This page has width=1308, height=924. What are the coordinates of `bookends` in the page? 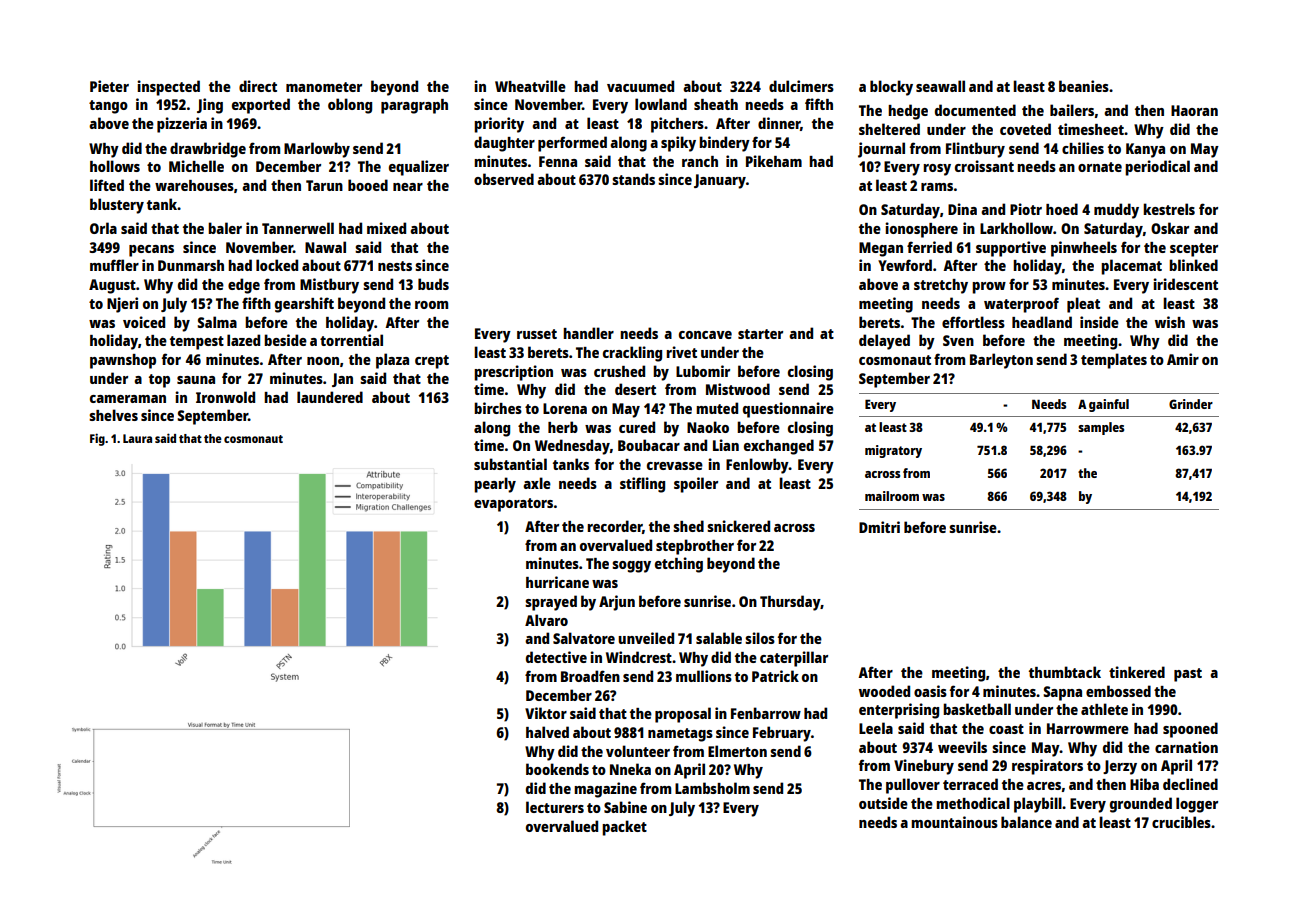 It's located at (557, 769).
